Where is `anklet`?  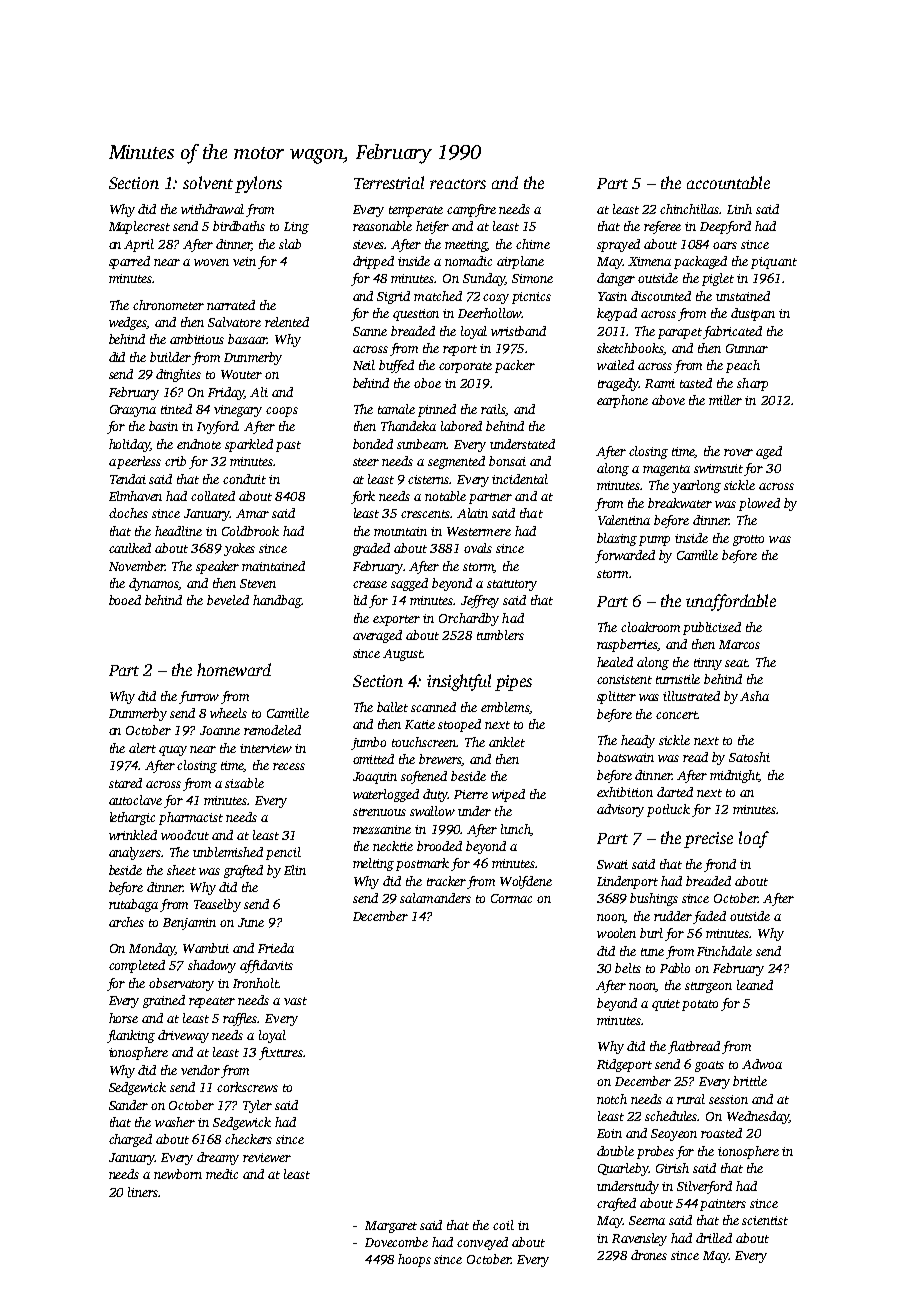 anklet is located at coordinates (507, 742).
